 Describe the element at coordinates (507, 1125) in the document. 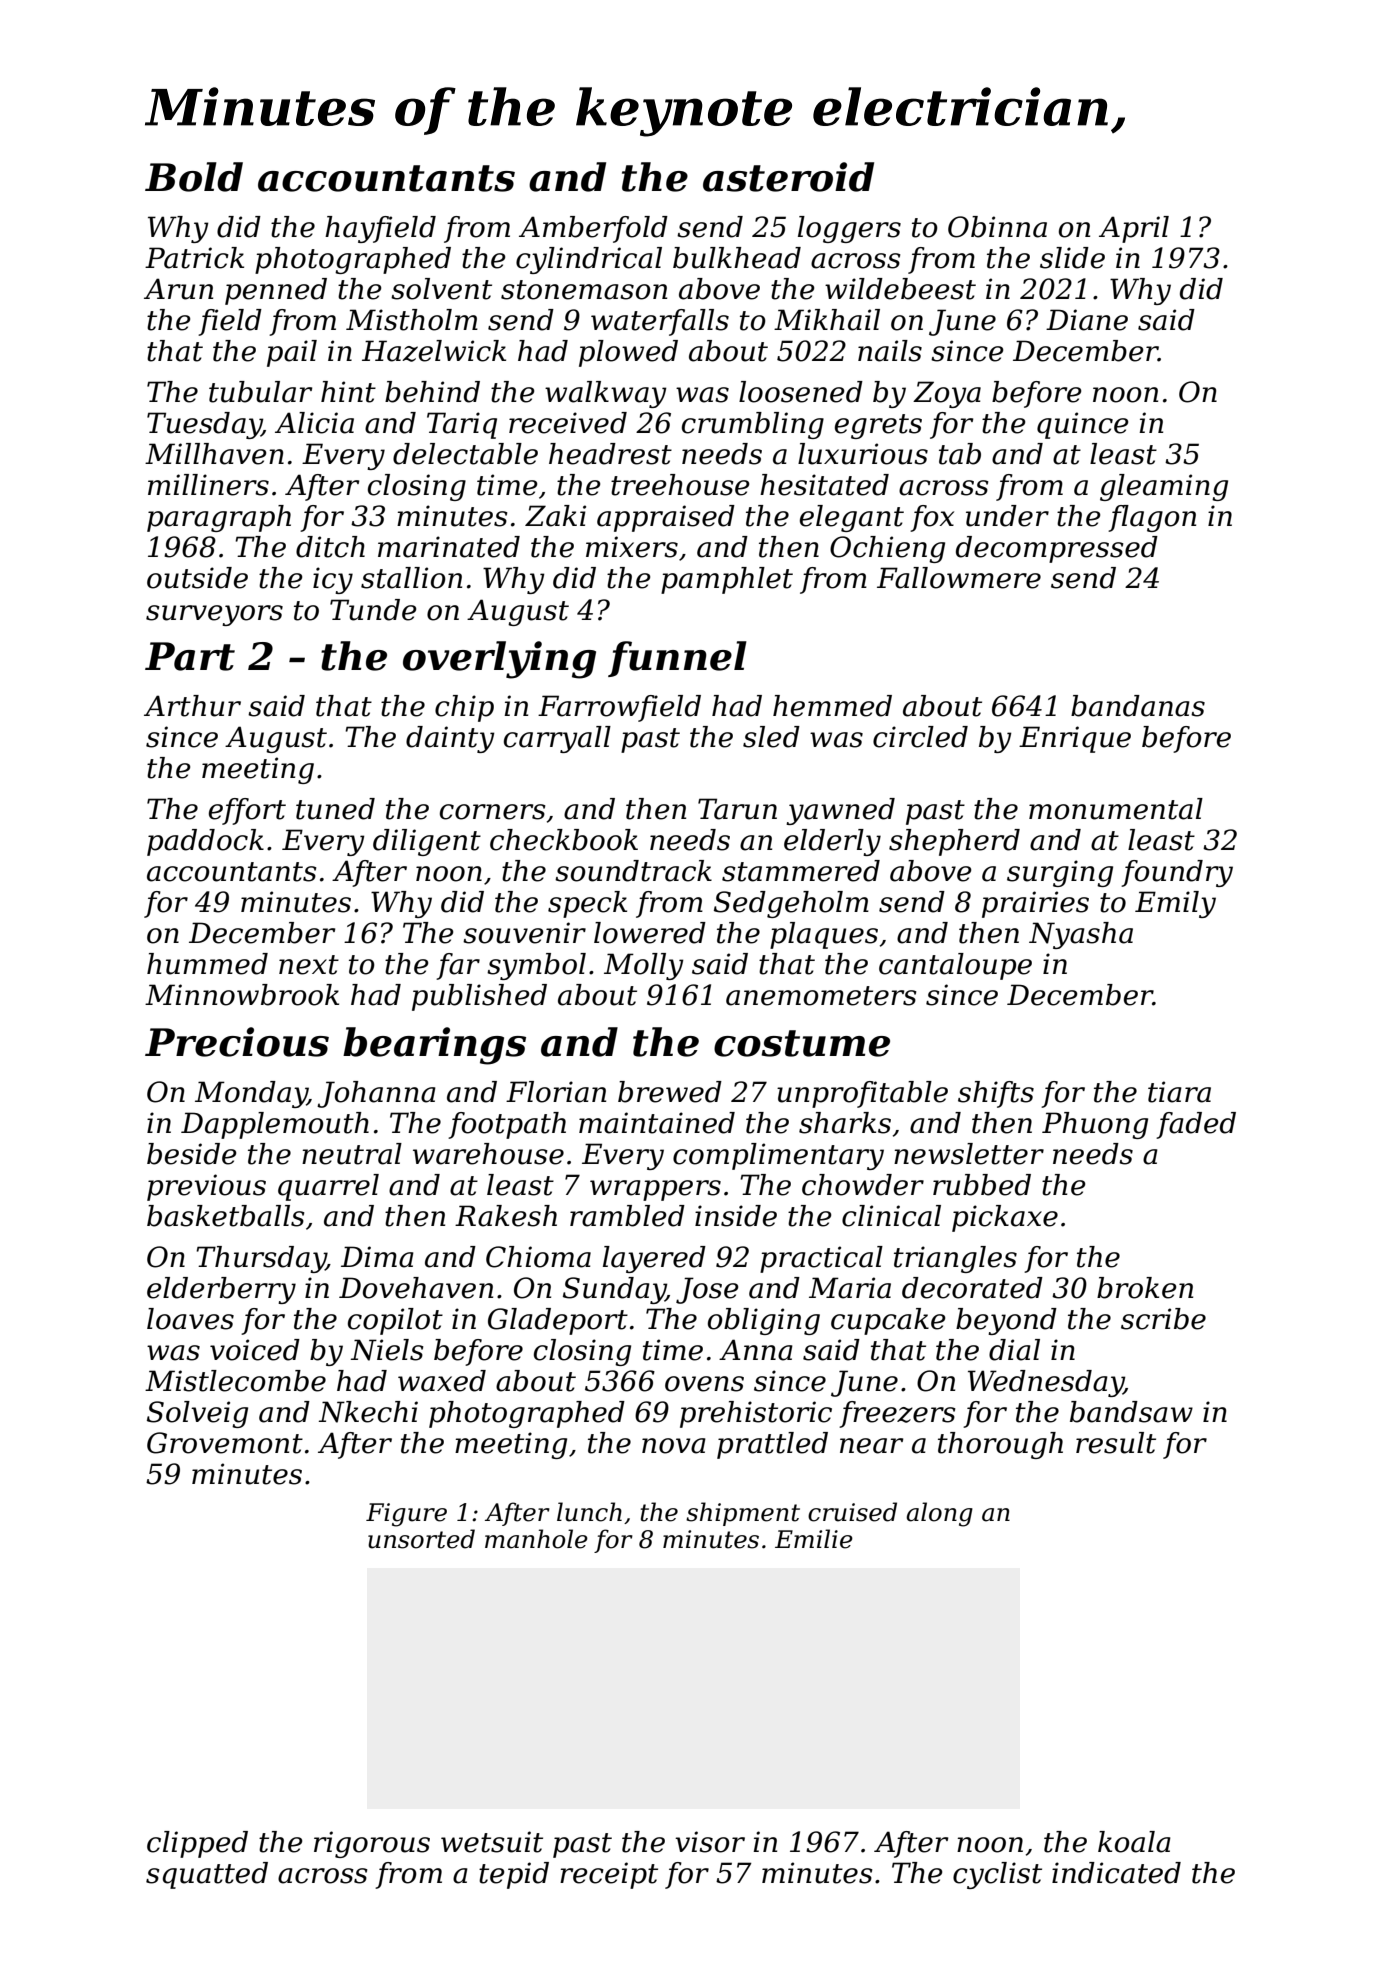

I see `footpath` at that location.
